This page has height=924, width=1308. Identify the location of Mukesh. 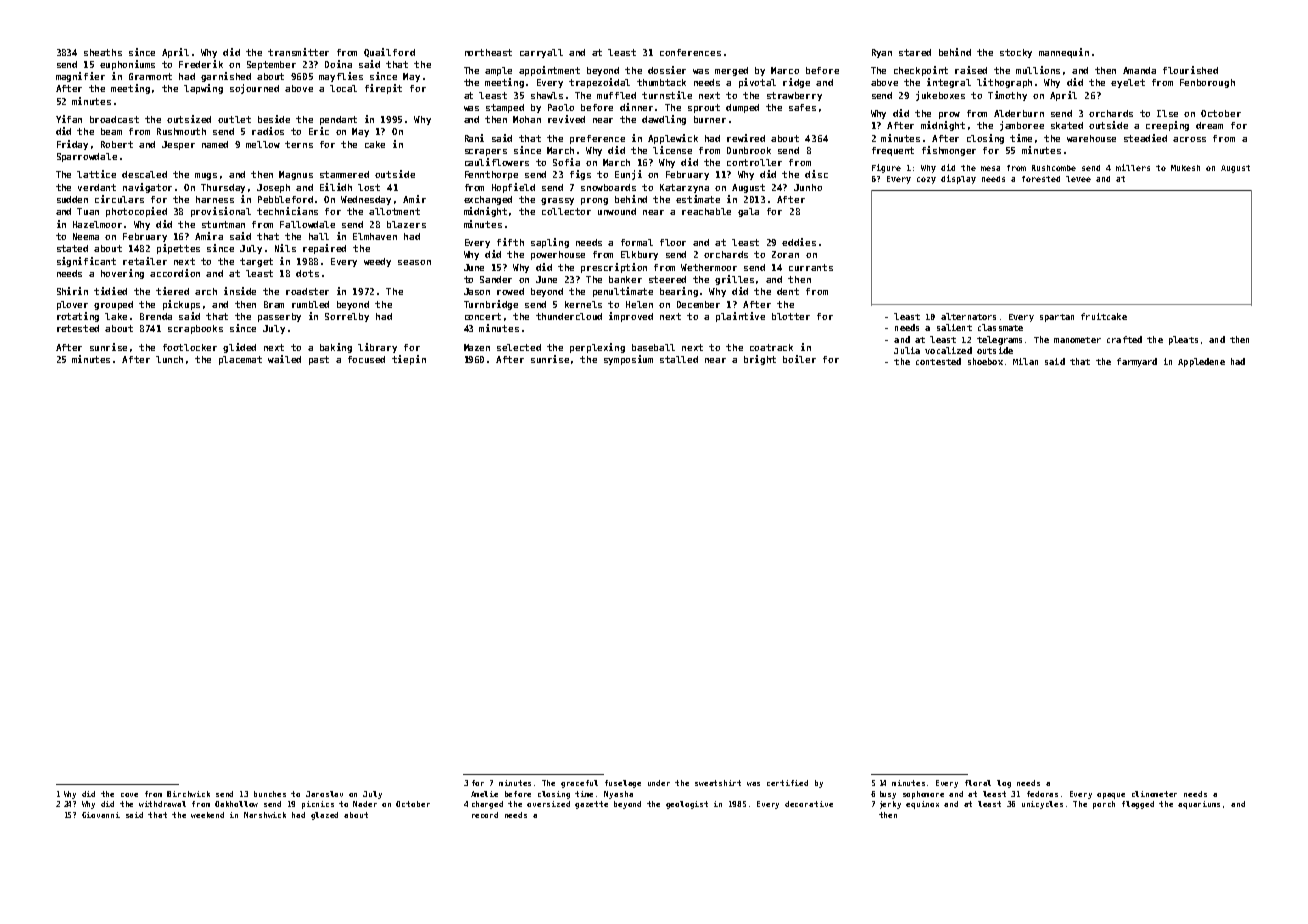
(1185, 168).
